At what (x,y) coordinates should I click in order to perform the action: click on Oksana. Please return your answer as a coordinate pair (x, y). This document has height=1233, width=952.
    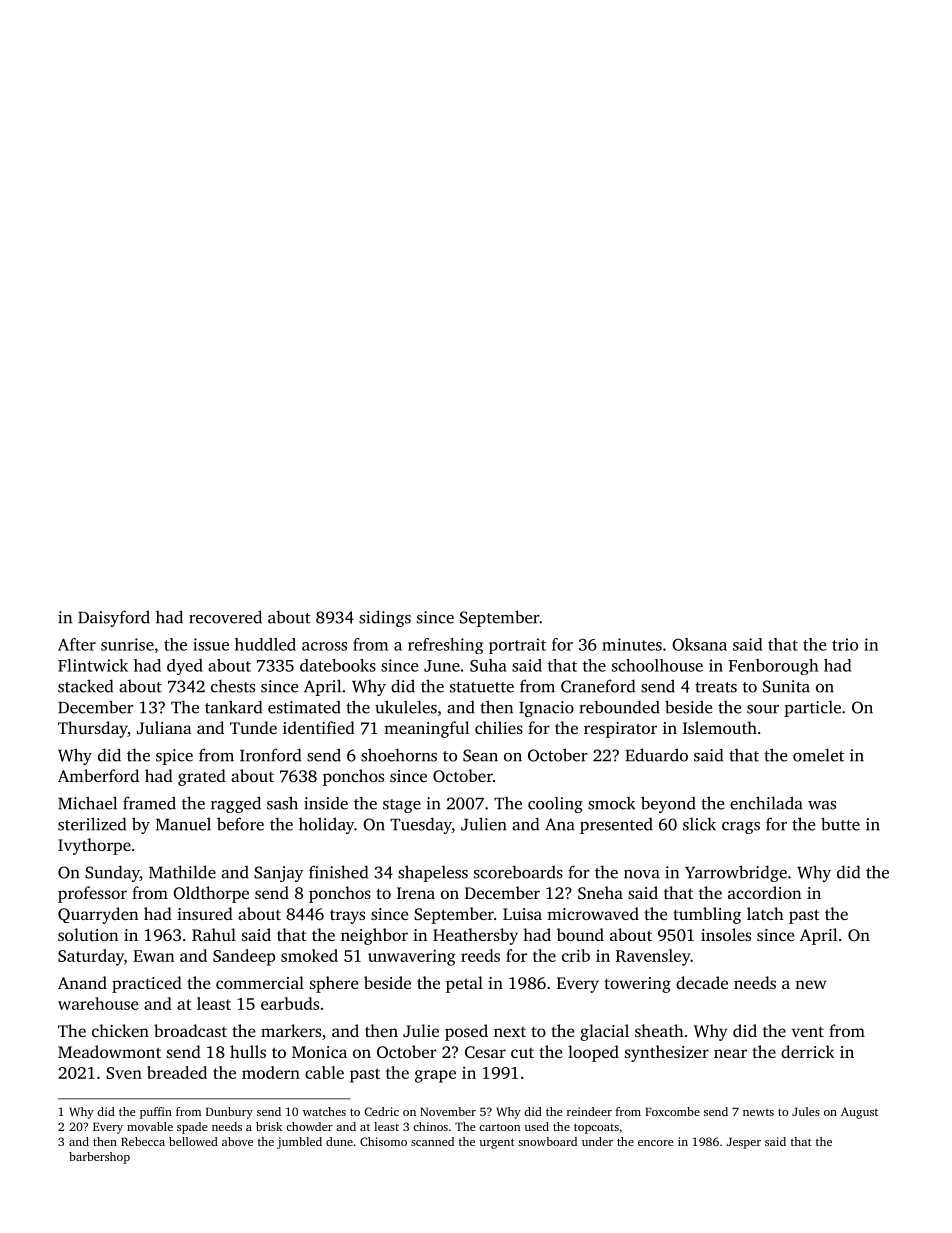
    Looking at the image, I should click on (699, 644).
